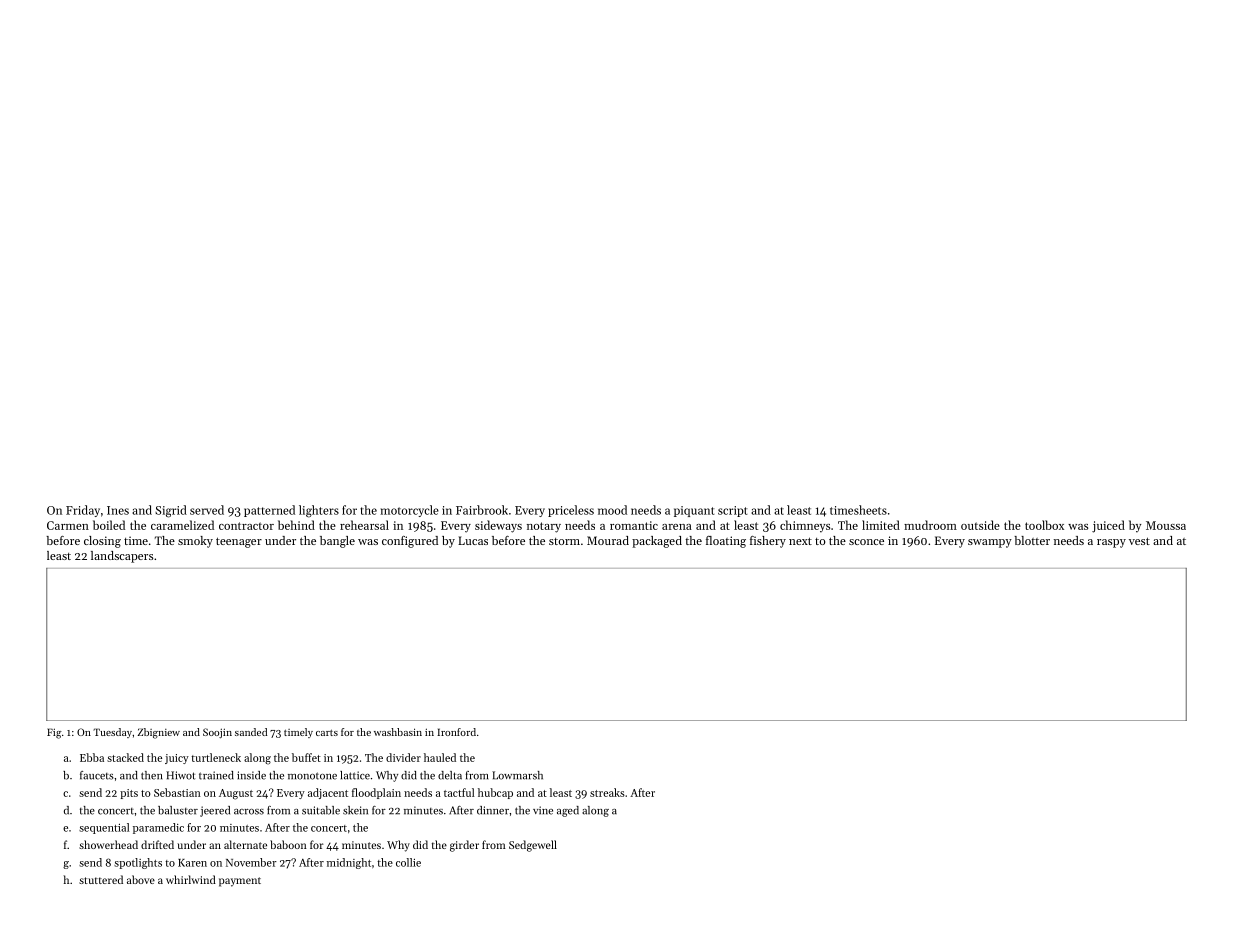  I want to click on closing, so click(102, 542).
